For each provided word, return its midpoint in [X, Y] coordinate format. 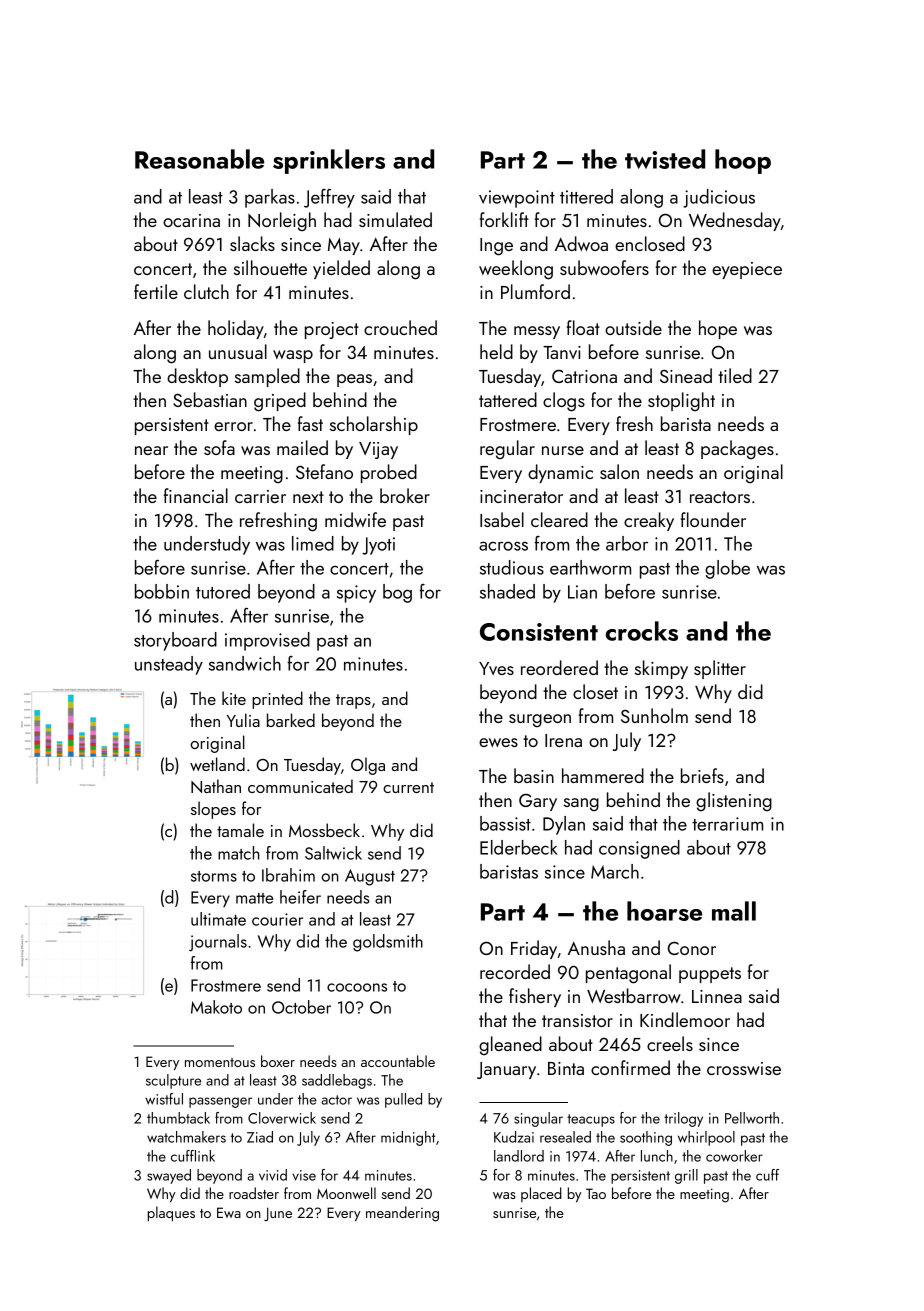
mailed [302, 447]
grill [686, 1176]
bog [397, 593]
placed [541, 1194]
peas [354, 380]
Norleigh [282, 222]
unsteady [169, 665]
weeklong [516, 270]
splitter [720, 669]
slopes [213, 810]
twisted [665, 159]
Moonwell [346, 1193]
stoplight [681, 402]
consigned [639, 849]
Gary [538, 802]
